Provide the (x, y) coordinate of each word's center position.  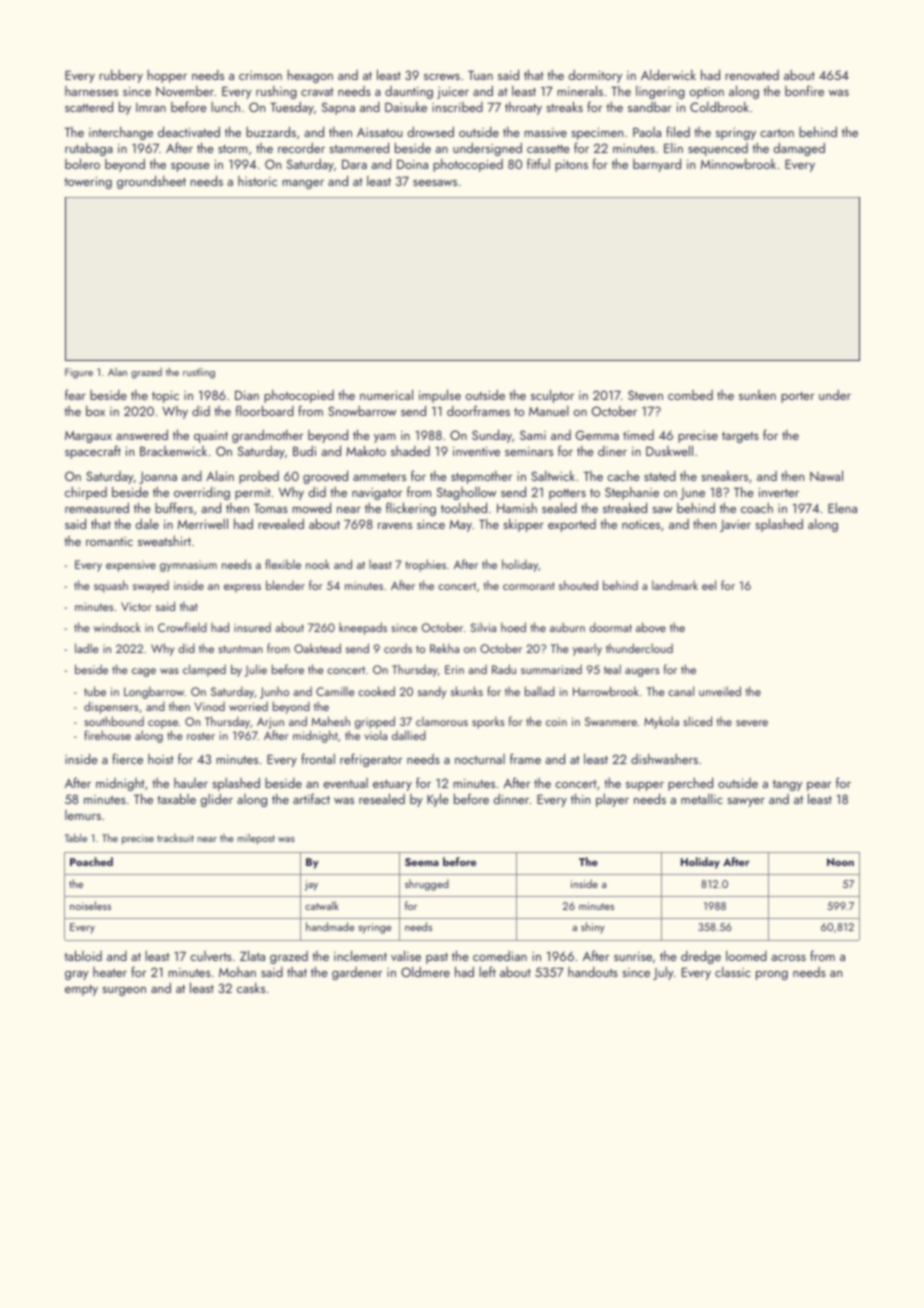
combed (690, 395)
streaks (564, 106)
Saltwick (553, 476)
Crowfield (182, 627)
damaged (799, 149)
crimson (260, 75)
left (487, 971)
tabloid (83, 955)
